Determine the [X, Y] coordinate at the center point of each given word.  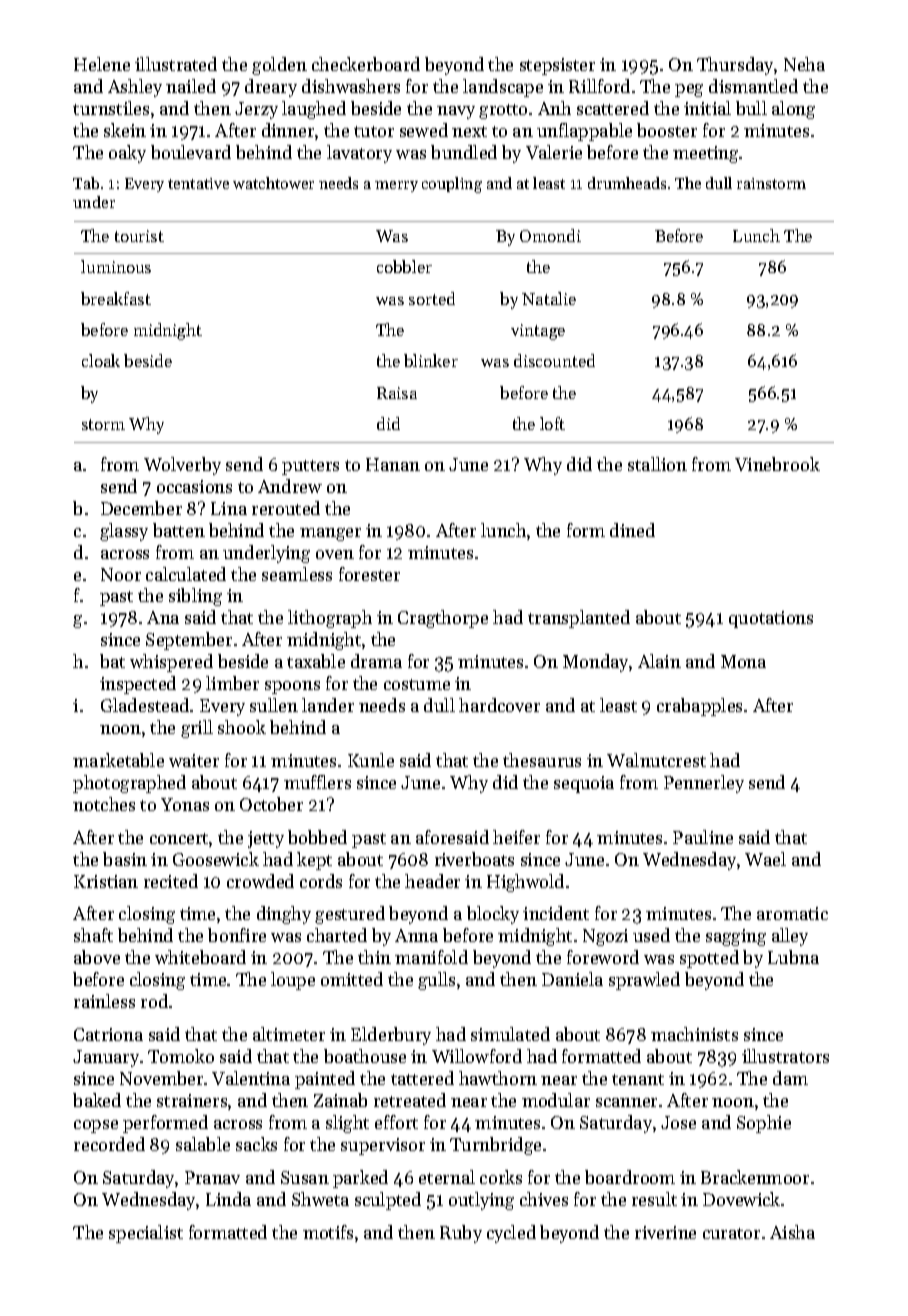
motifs [328, 1232]
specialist [146, 1234]
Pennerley [704, 784]
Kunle [371, 760]
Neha [804, 64]
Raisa [397, 393]
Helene [102, 64]
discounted [554, 360]
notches [104, 804]
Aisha [792, 1232]
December [141, 508]
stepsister [557, 66]
